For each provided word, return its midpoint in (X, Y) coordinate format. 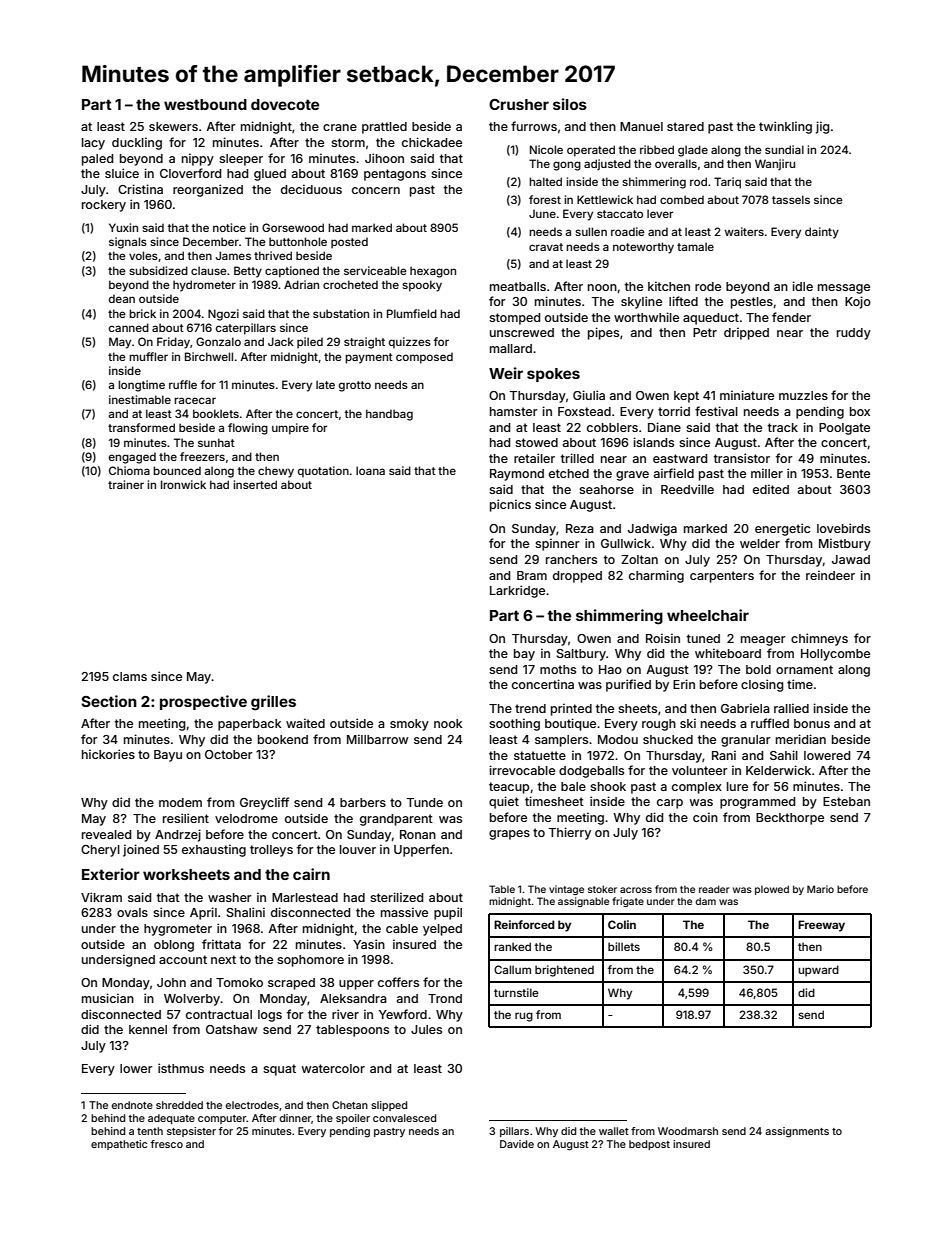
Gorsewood (293, 227)
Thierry (570, 833)
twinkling (785, 127)
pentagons (395, 175)
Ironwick (183, 484)
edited (771, 489)
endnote (132, 1105)
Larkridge (517, 591)
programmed (757, 803)
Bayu (168, 756)
